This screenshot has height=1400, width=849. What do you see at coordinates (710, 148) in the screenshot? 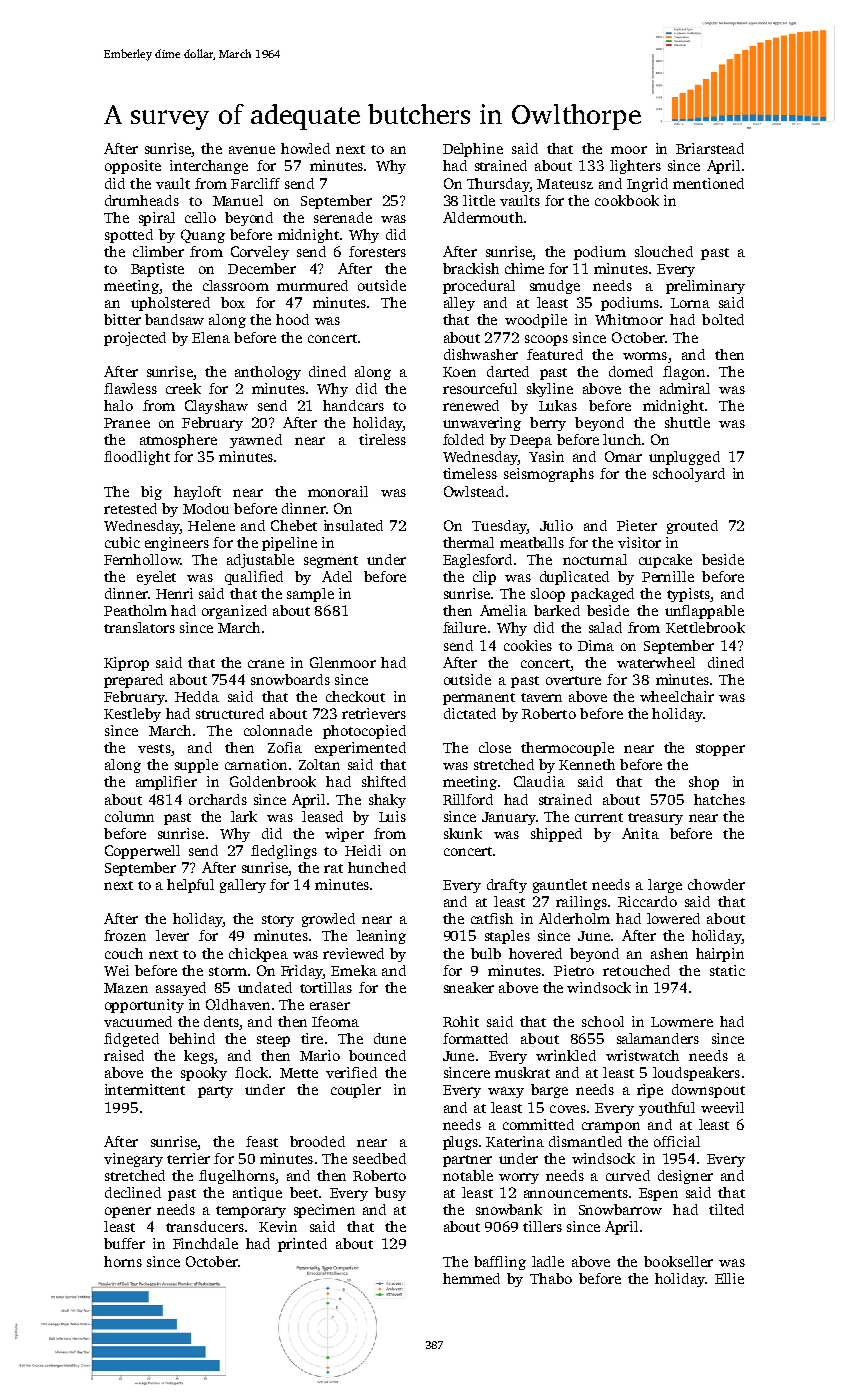
I see `Briarstead` at bounding box center [710, 148].
